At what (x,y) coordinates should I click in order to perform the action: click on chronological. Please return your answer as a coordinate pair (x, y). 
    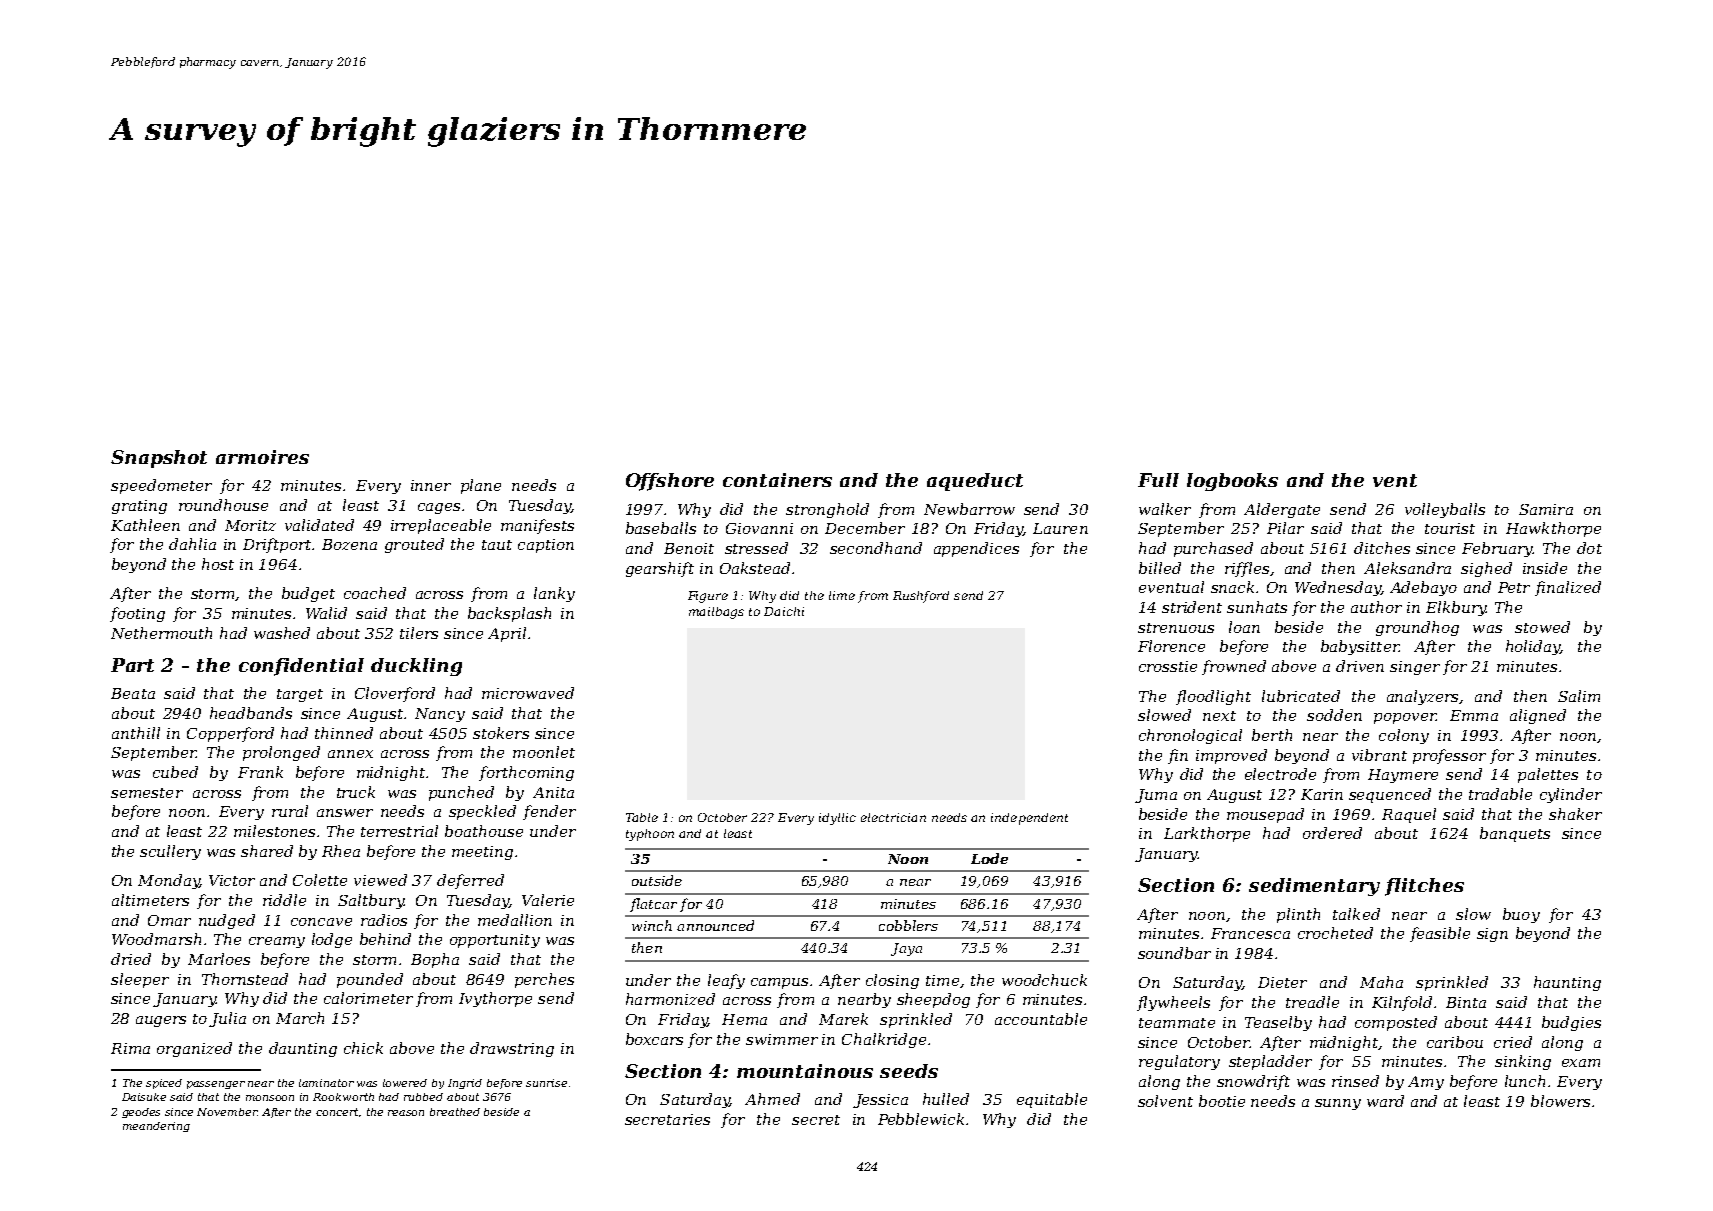
    Looking at the image, I should click on (1190, 736).
